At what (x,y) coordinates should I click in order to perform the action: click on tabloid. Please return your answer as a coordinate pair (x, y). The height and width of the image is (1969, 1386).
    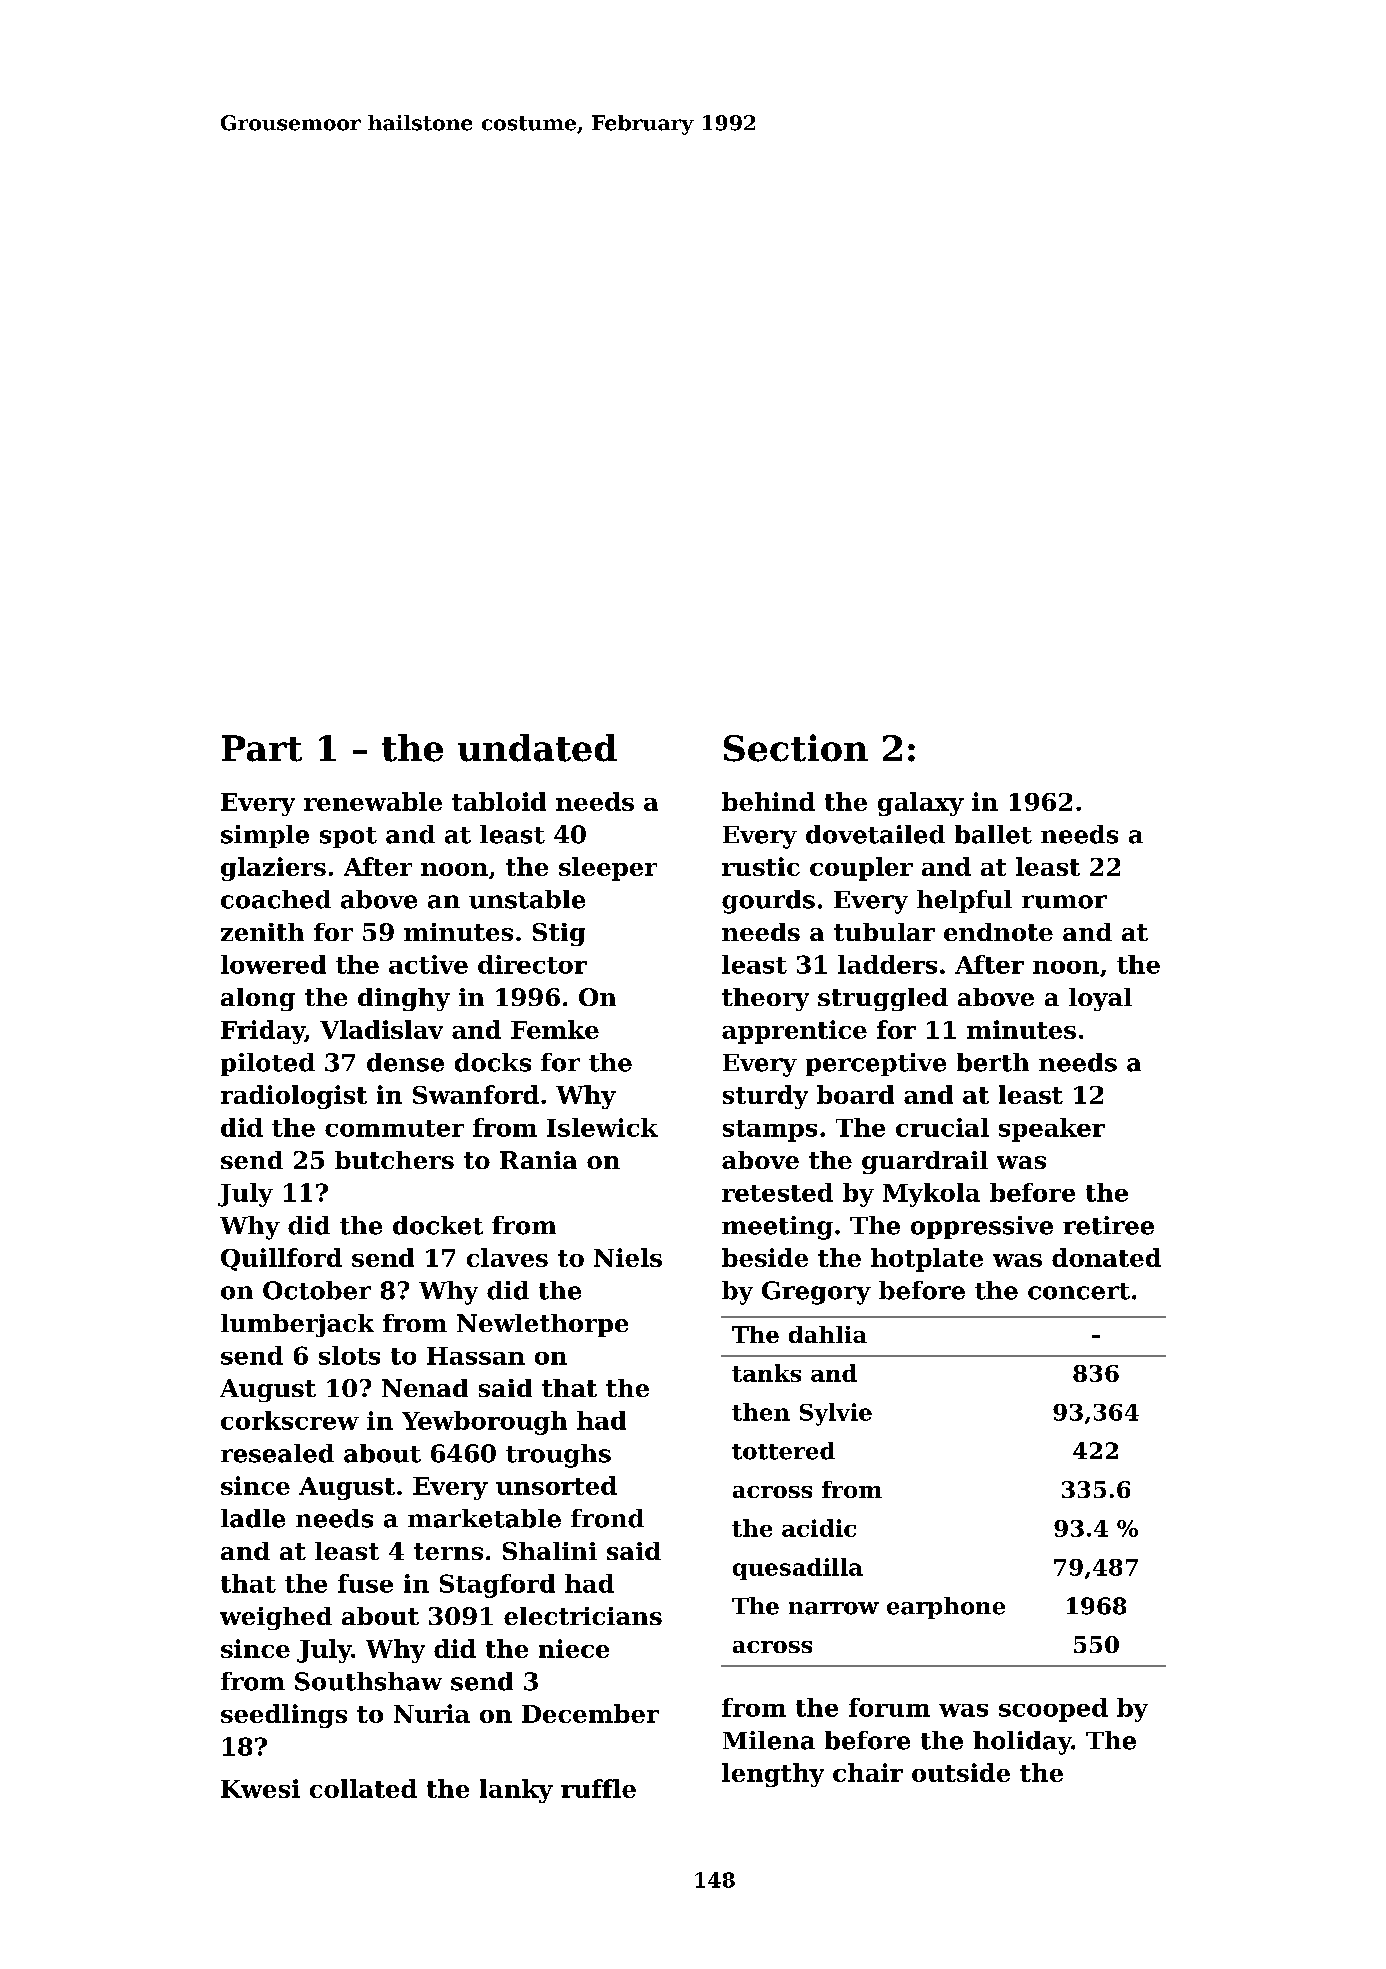
    Looking at the image, I should click on (499, 801).
